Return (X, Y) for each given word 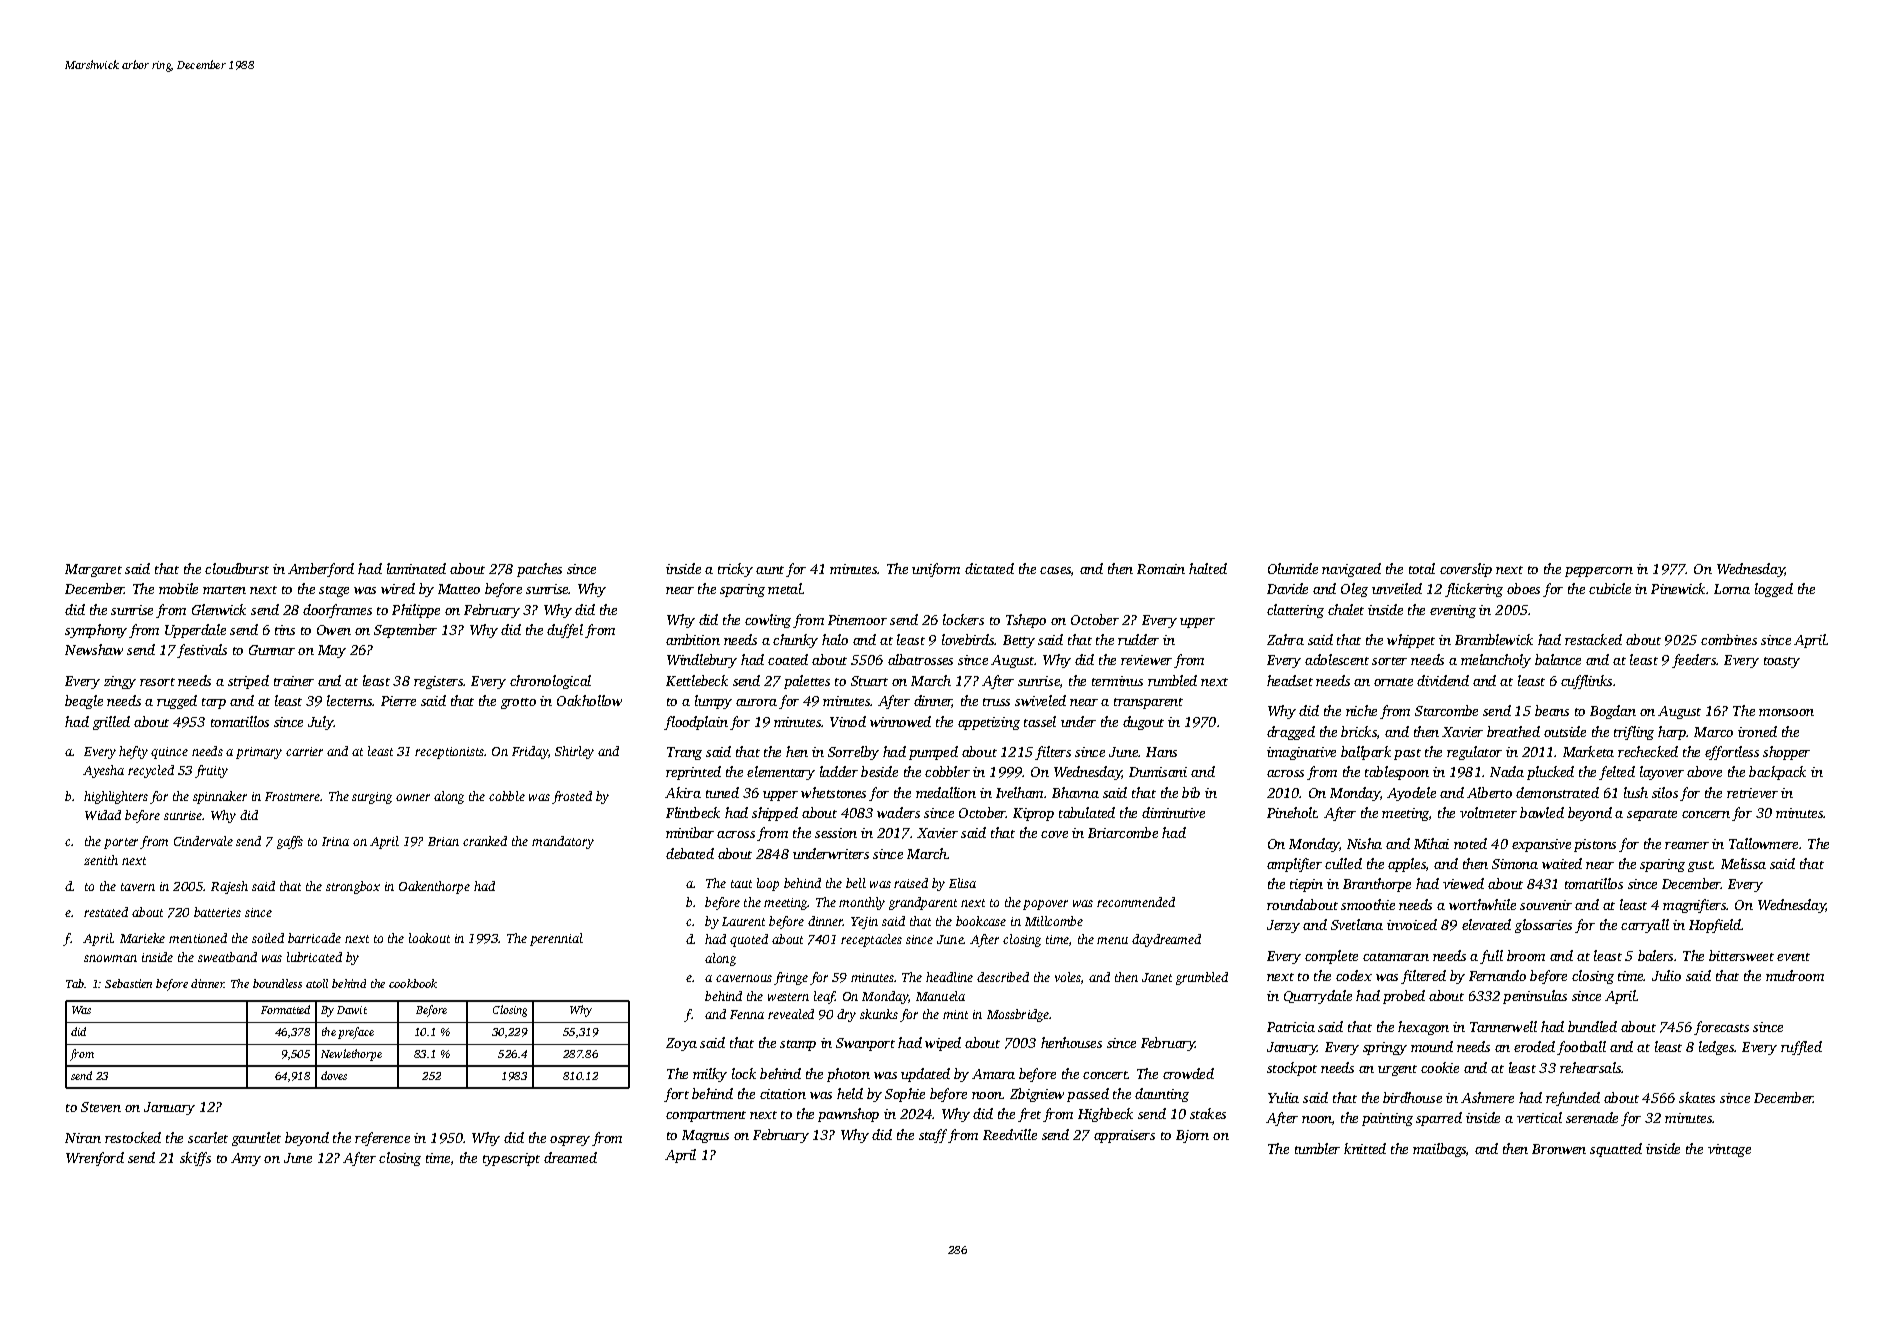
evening (1453, 611)
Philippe (416, 611)
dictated (989, 568)
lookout (429, 938)
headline (949, 977)
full (1491, 957)
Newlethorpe (351, 1055)
